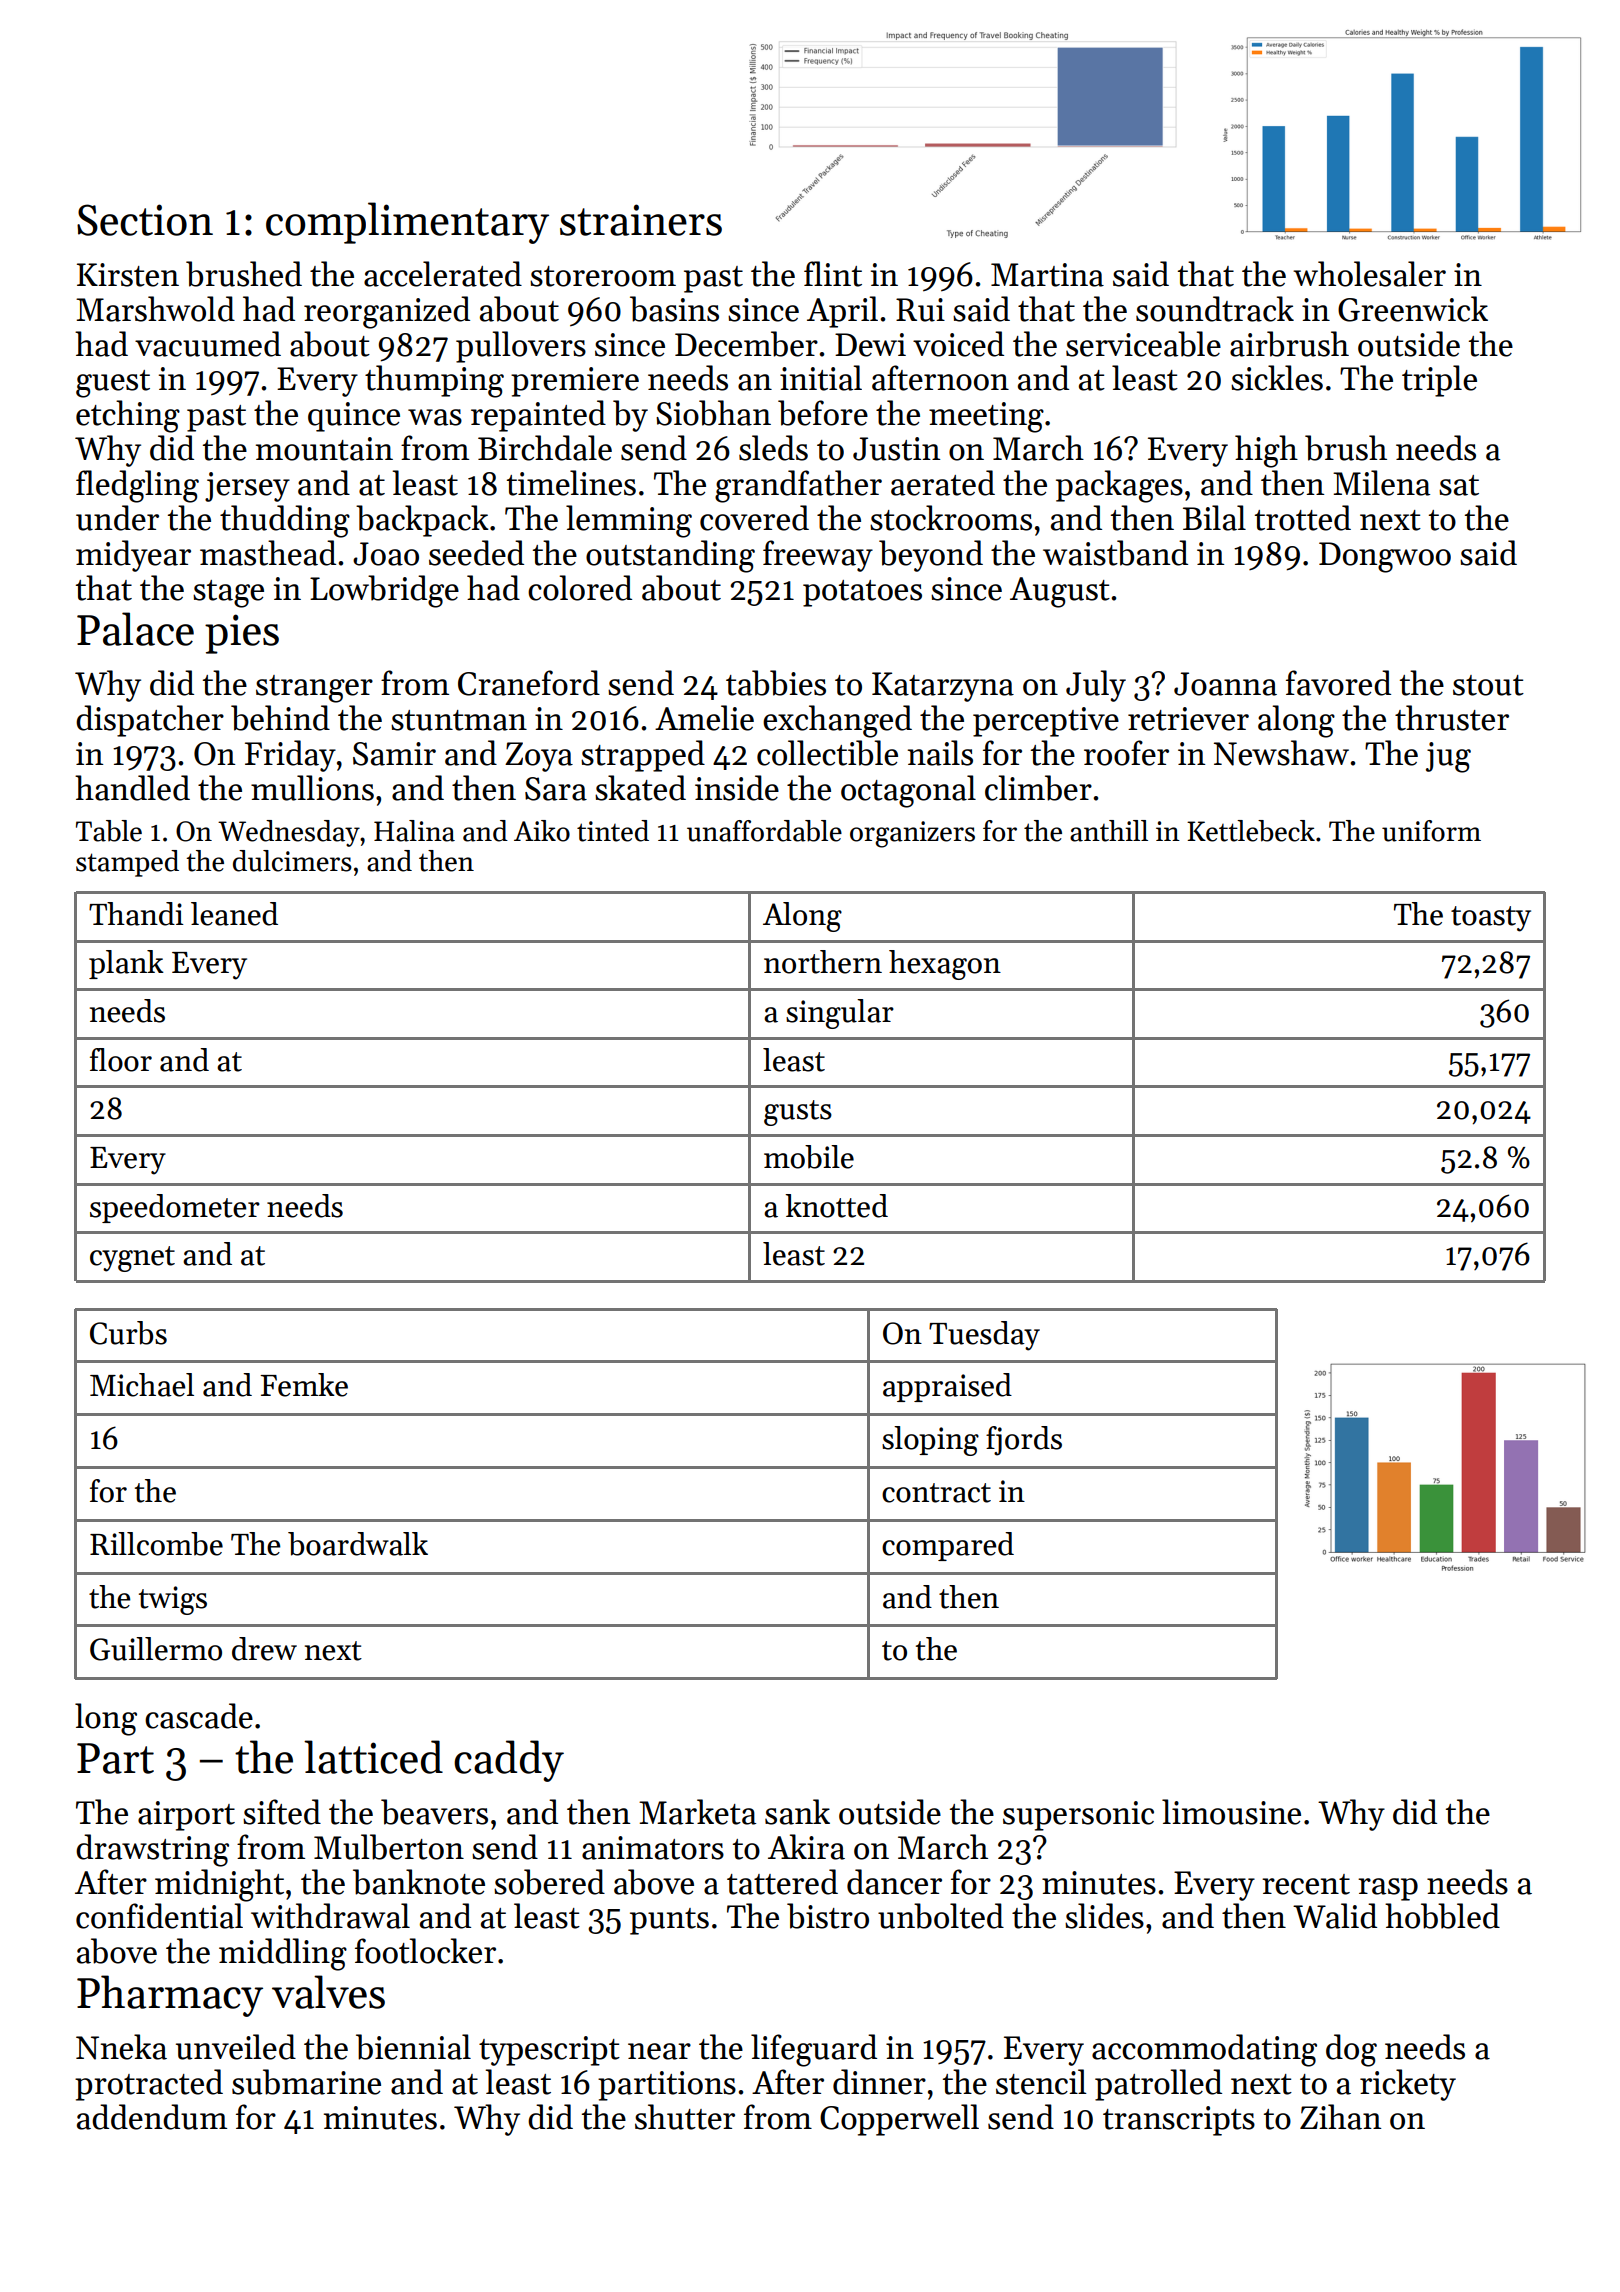 The width and height of the document is (1620, 2292). Describe the element at coordinates (292, 861) in the document. I see `dulcimers` at that location.
